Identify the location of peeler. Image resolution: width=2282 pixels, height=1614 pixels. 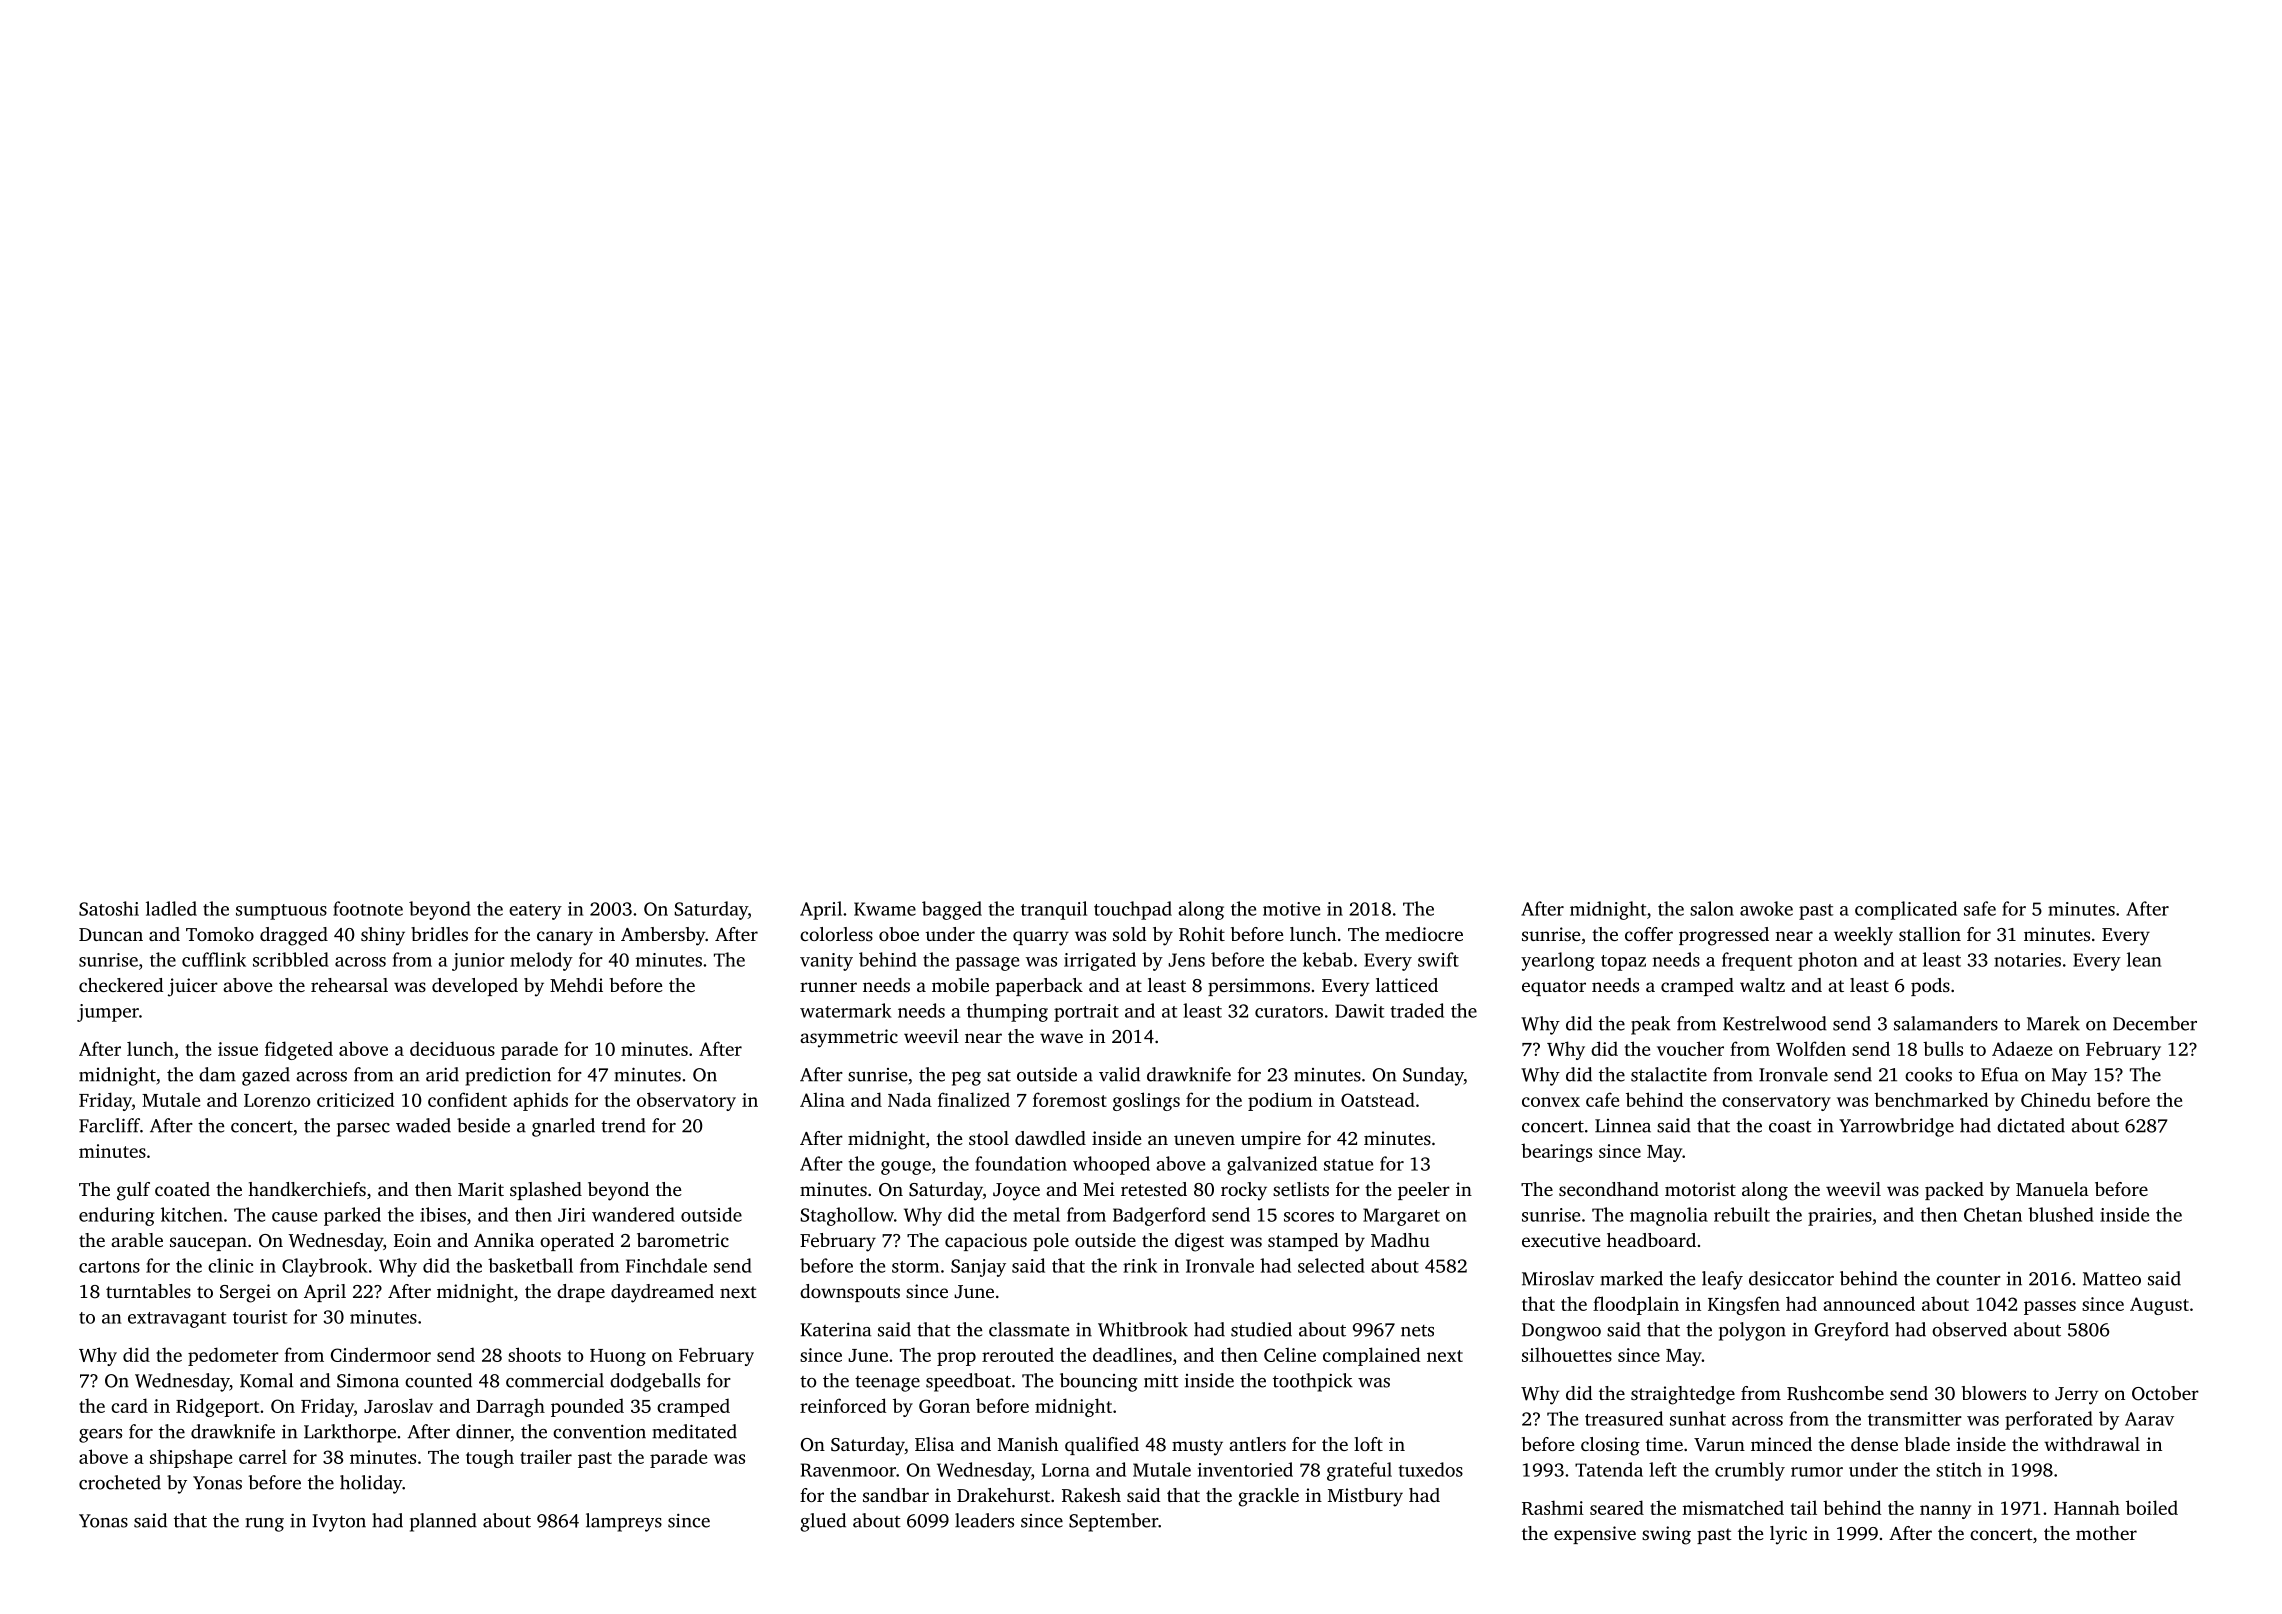
(1424, 1191).
